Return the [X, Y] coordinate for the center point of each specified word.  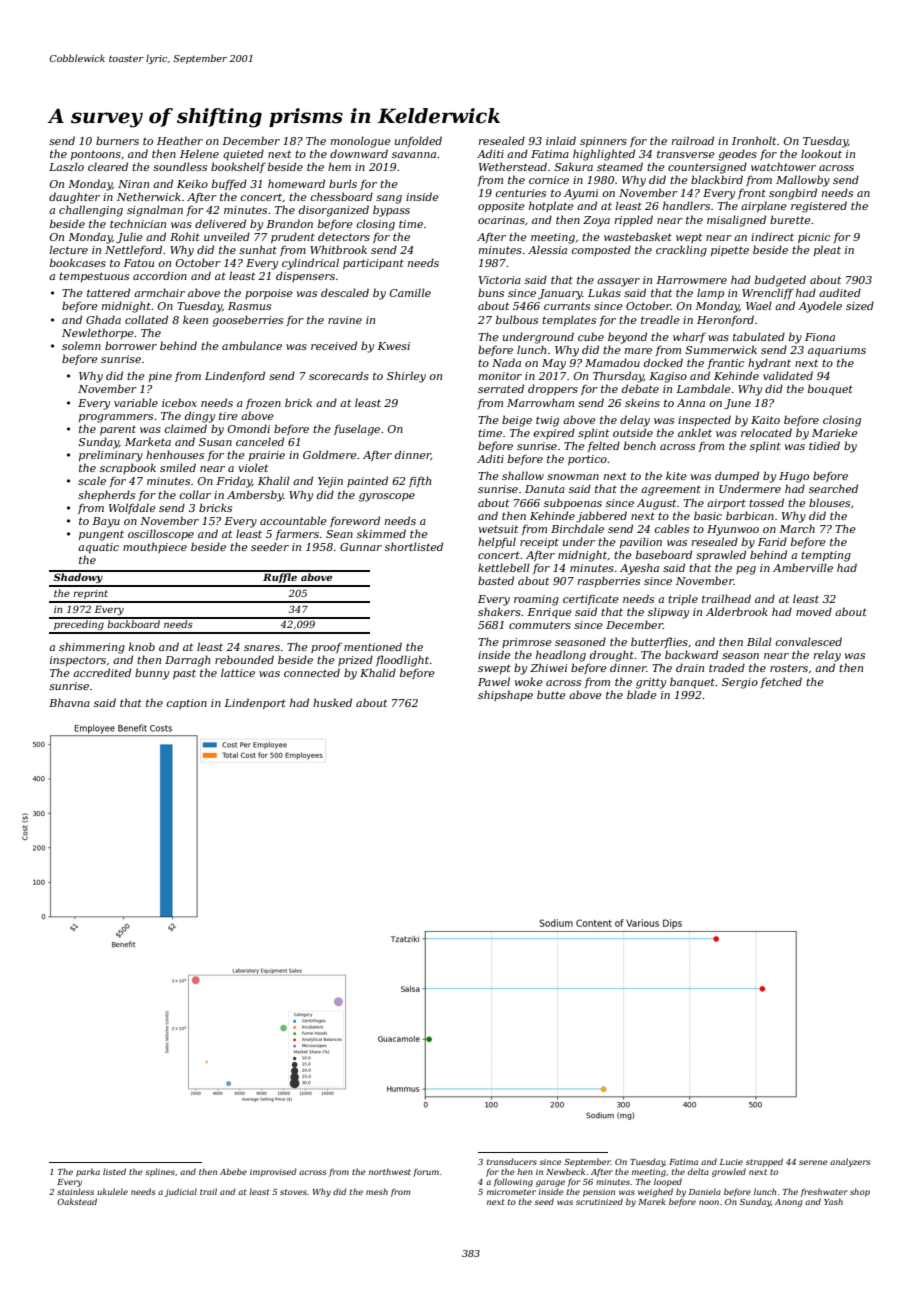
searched [833, 488]
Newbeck [565, 1171]
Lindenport [255, 703]
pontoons [96, 155]
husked [332, 702]
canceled [260, 441]
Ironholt [754, 140]
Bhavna [69, 702]
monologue [361, 142]
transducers [512, 1161]
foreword [355, 521]
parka [88, 1172]
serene [813, 1162]
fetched [781, 682]
